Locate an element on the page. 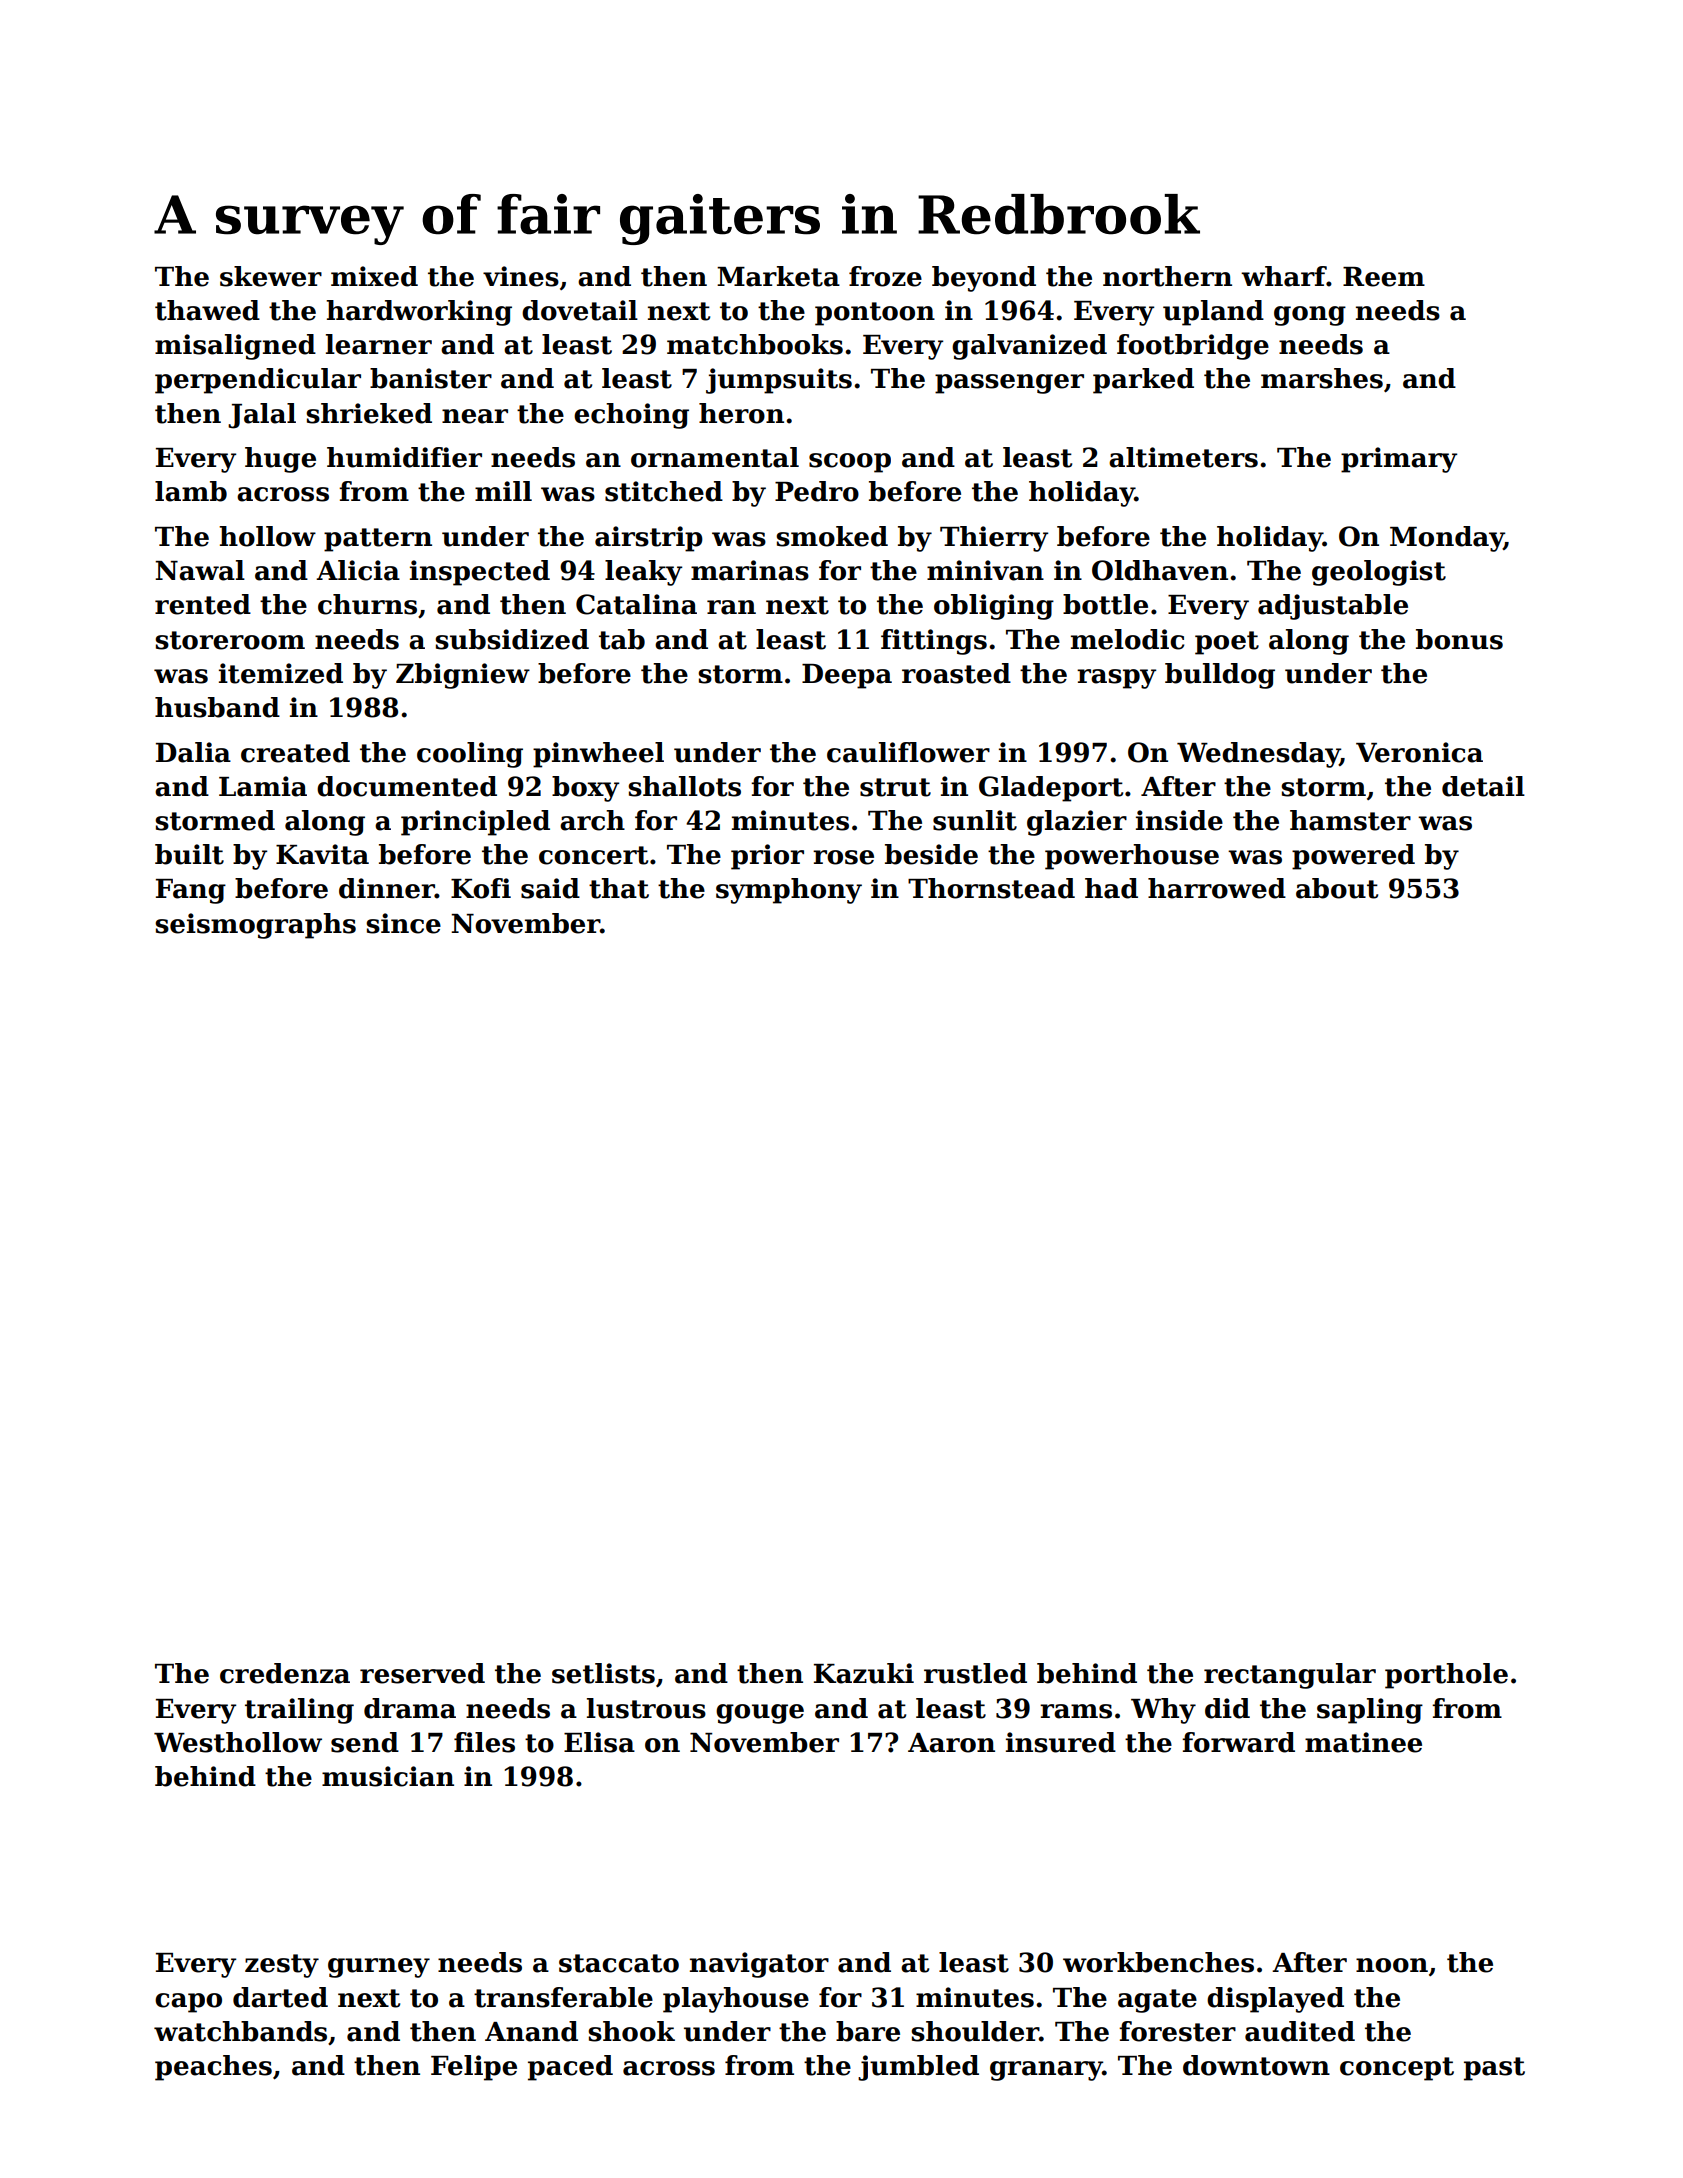 The image size is (1683, 2178). powered is located at coordinates (1353, 857).
